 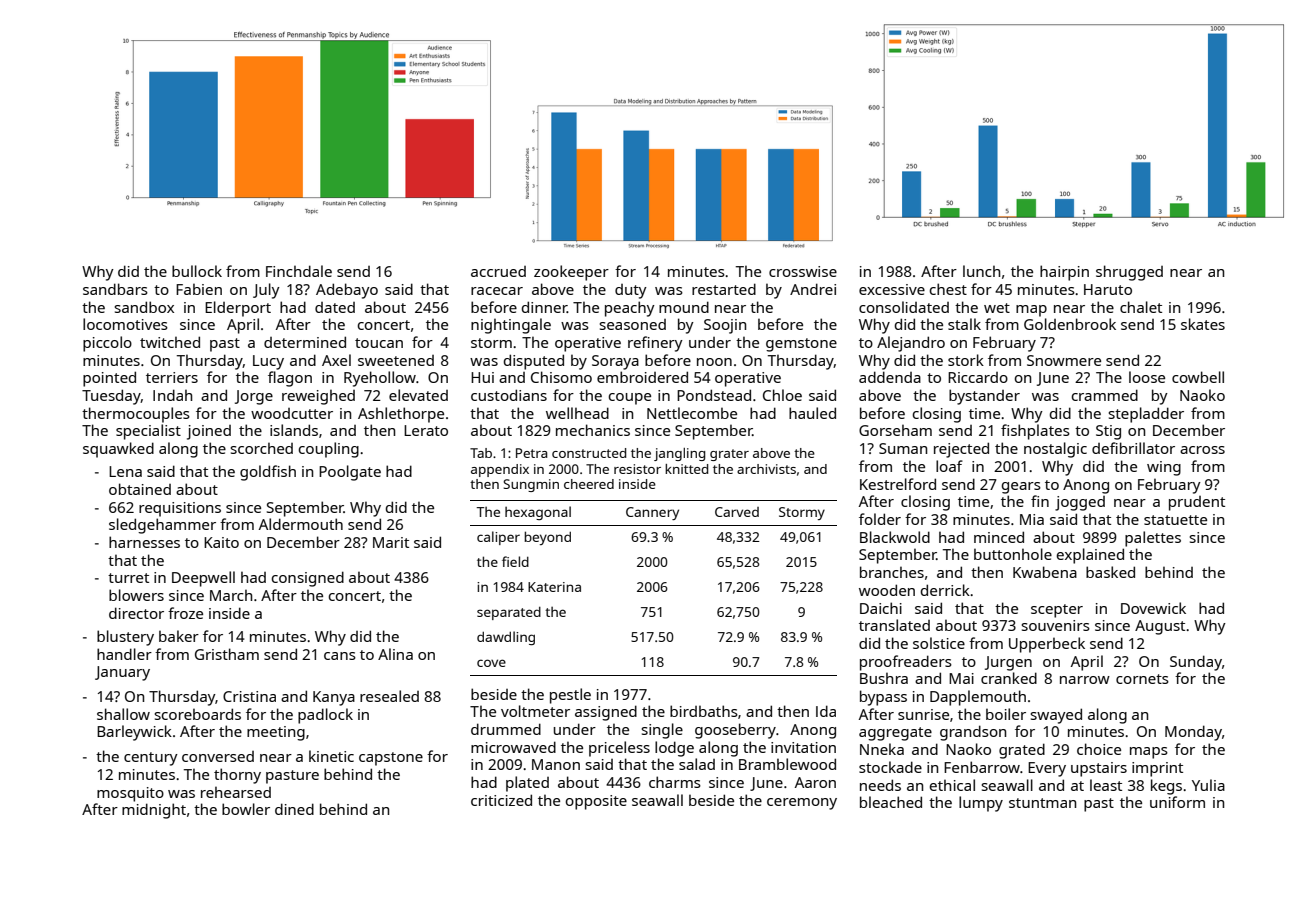 What do you see at coordinates (1064, 273) in the screenshot?
I see `hairpin` at bounding box center [1064, 273].
